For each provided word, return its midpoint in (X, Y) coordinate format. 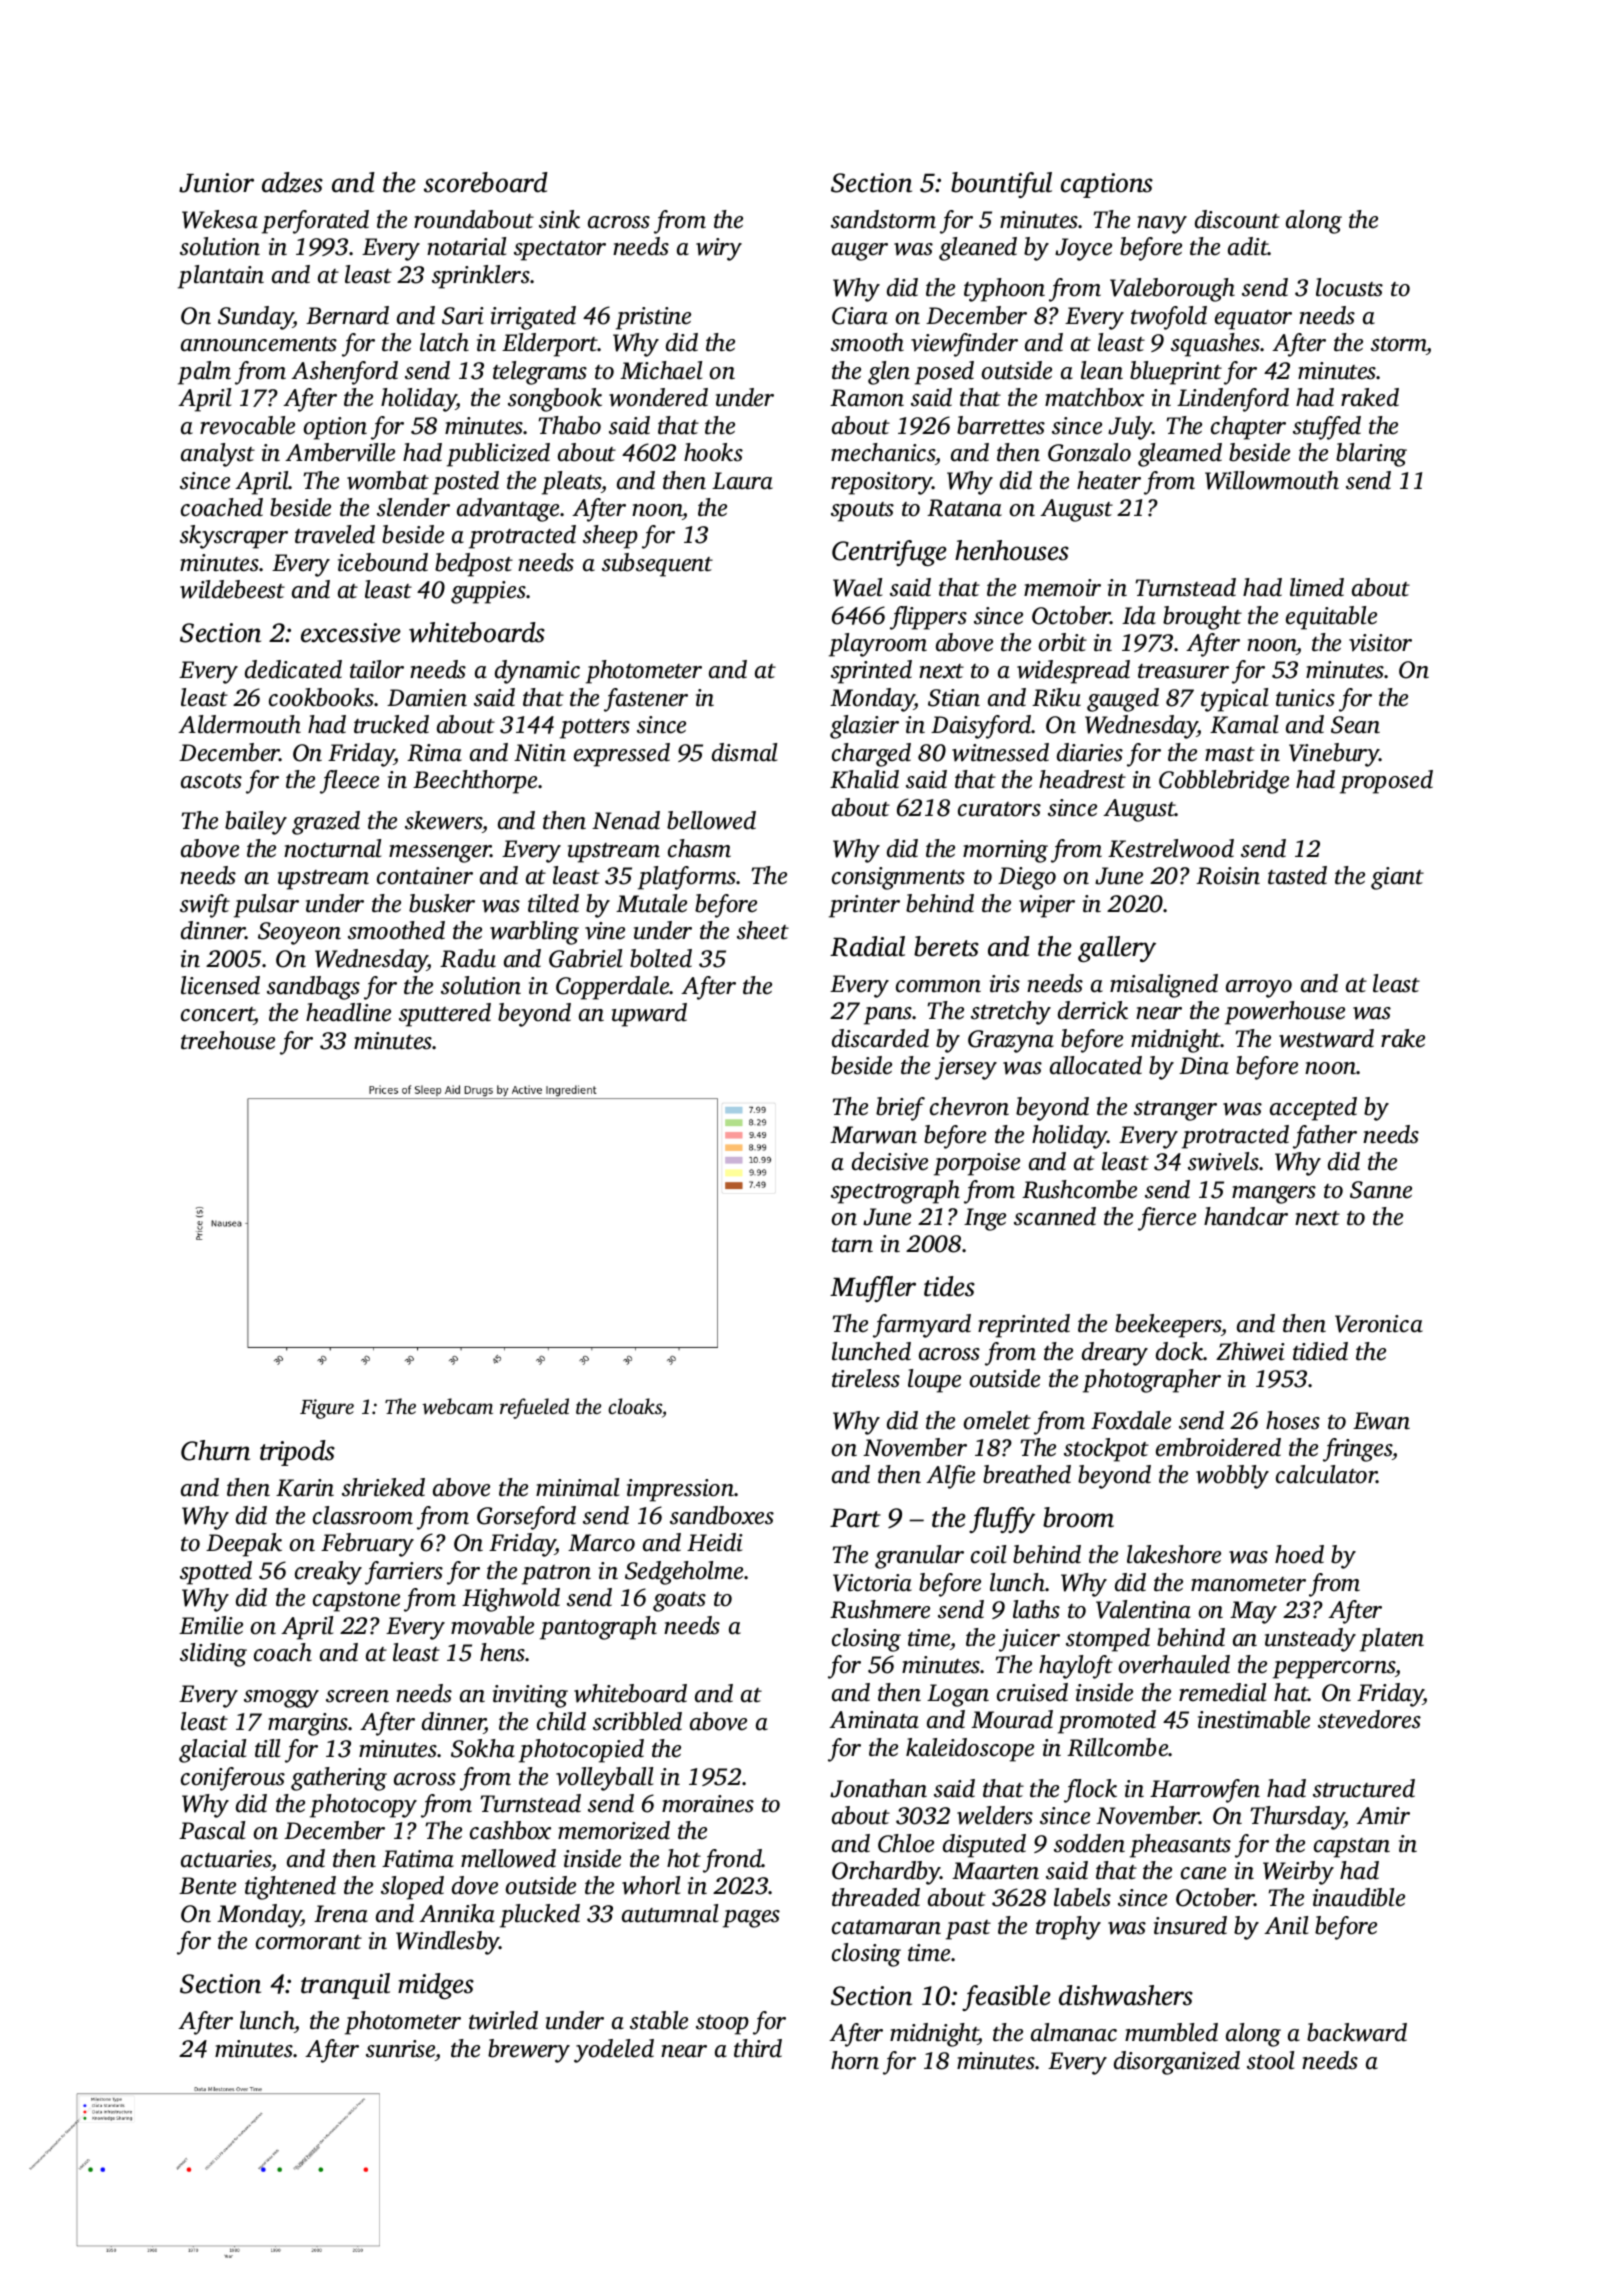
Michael (661, 370)
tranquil (345, 1986)
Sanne (1381, 1190)
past (968, 1930)
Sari (463, 316)
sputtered (445, 1015)
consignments (898, 878)
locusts (1349, 287)
